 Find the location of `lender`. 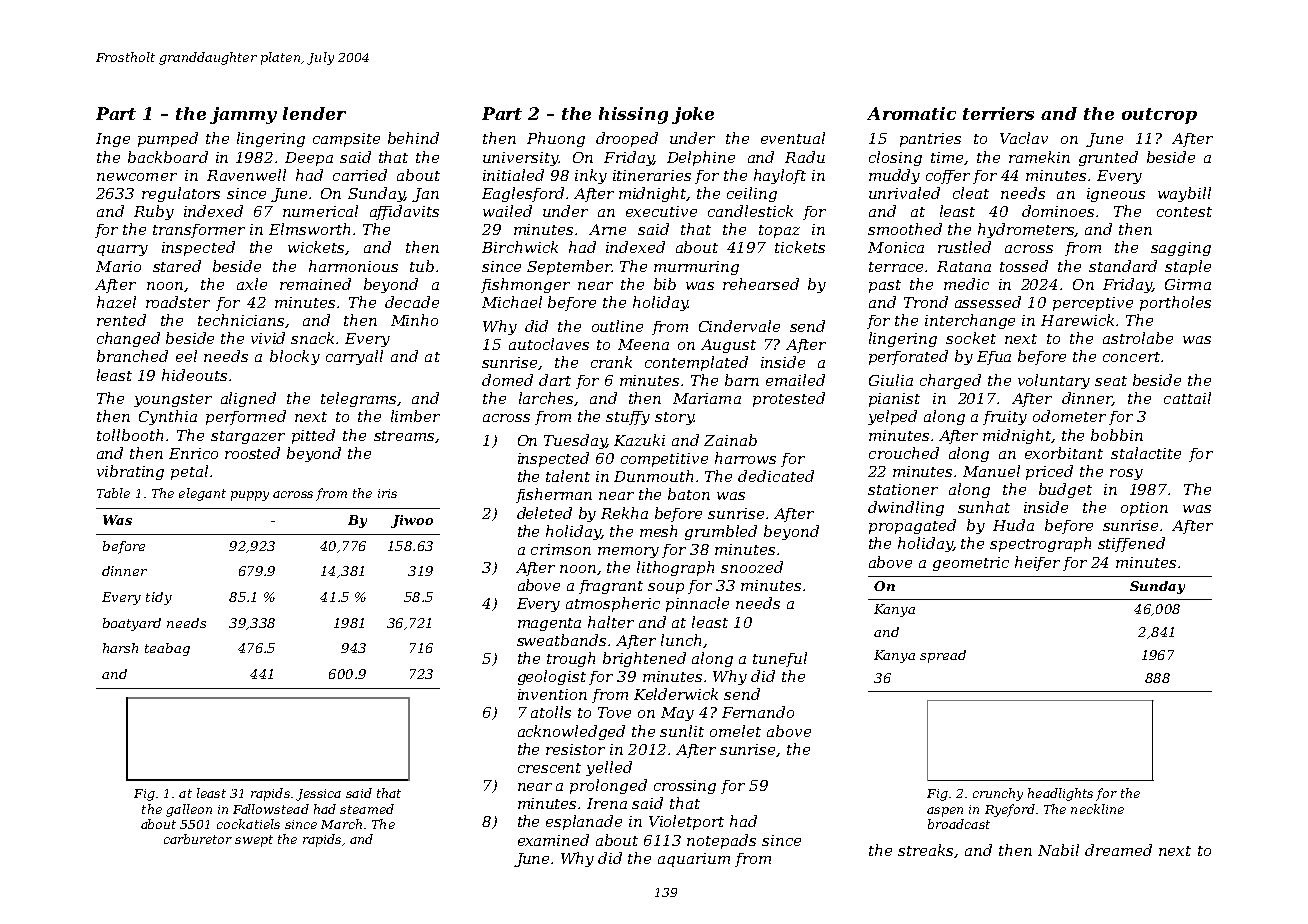

lender is located at coordinates (314, 113).
